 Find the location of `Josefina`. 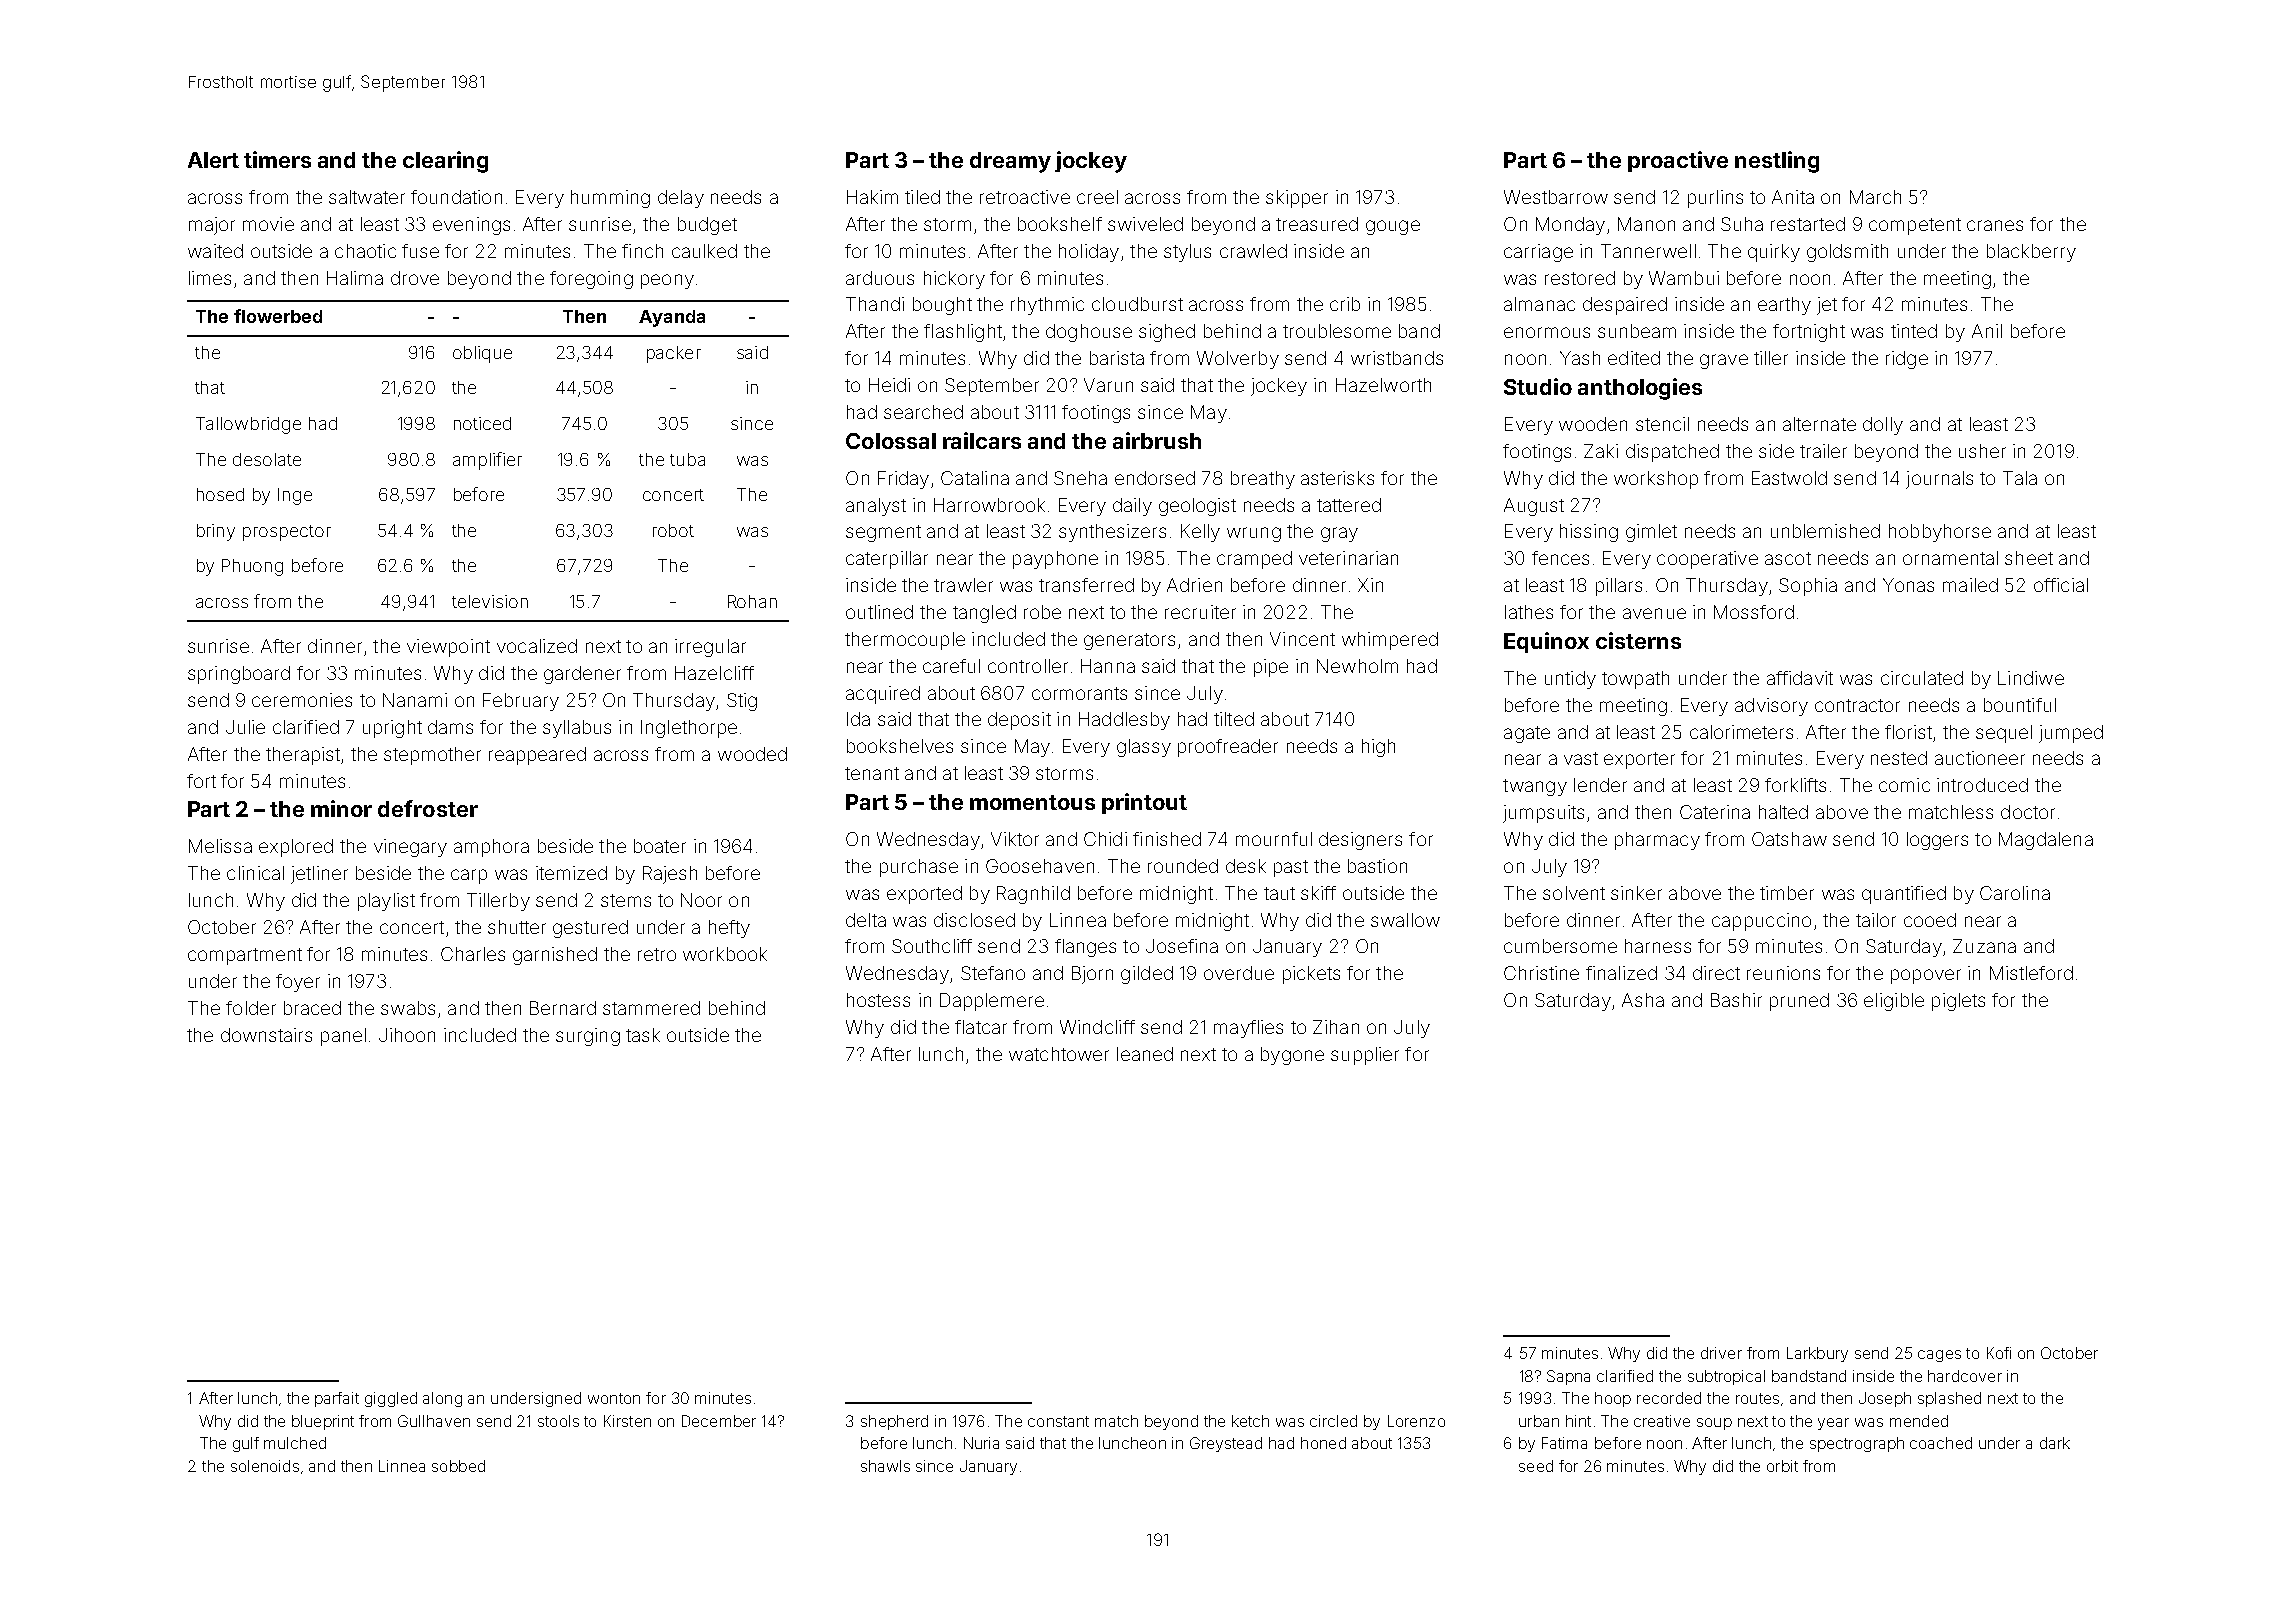

Josefina is located at coordinates (1182, 946).
